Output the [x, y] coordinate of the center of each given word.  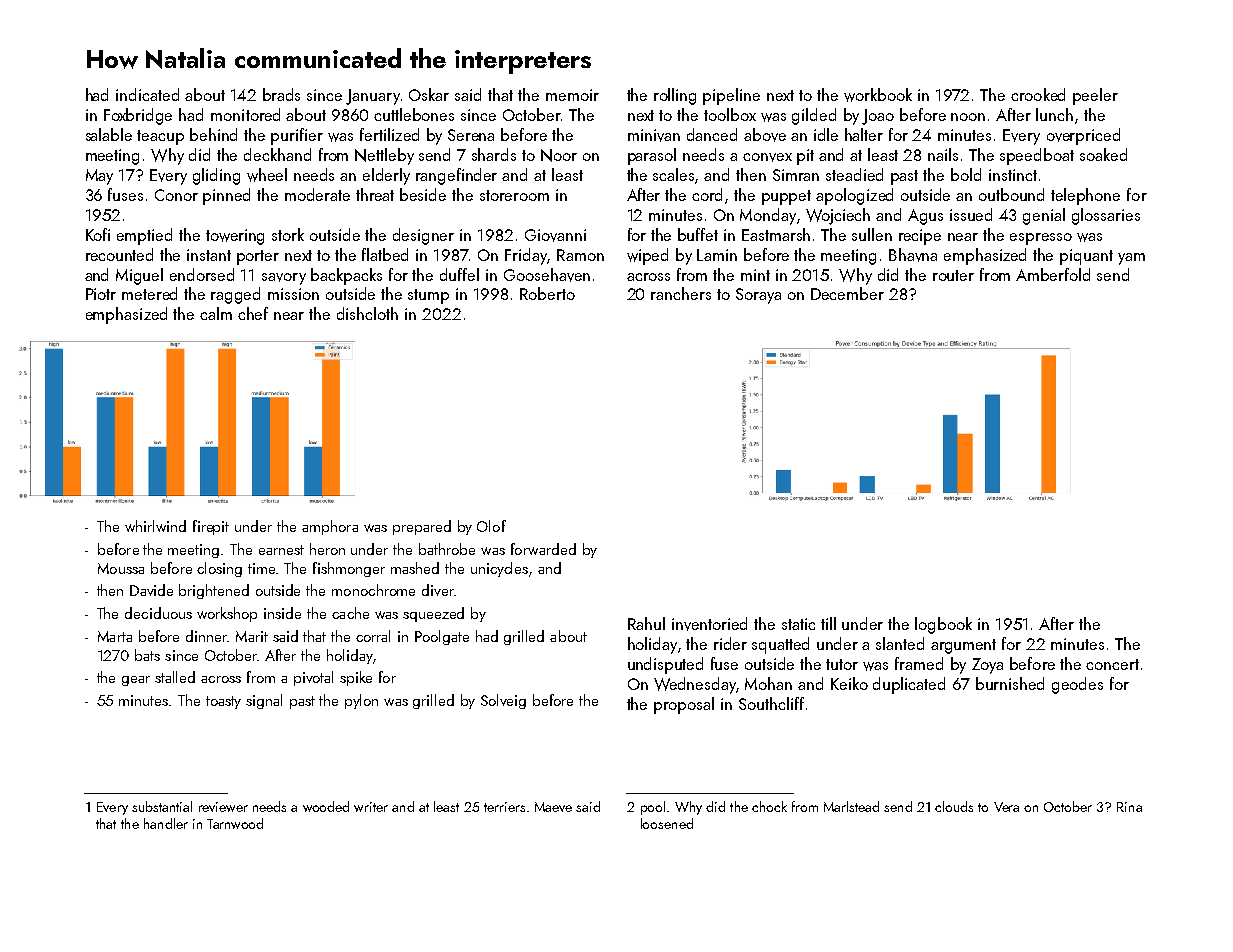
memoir [572, 95]
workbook [878, 95]
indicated [147, 94]
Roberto [547, 293]
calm [216, 313]
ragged [235, 295]
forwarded [543, 549]
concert [1112, 664]
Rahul [646, 623]
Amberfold [1053, 274]
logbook [943, 625]
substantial [162, 806]
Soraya [758, 296]
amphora [330, 527]
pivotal [313, 678]
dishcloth [367, 313]
